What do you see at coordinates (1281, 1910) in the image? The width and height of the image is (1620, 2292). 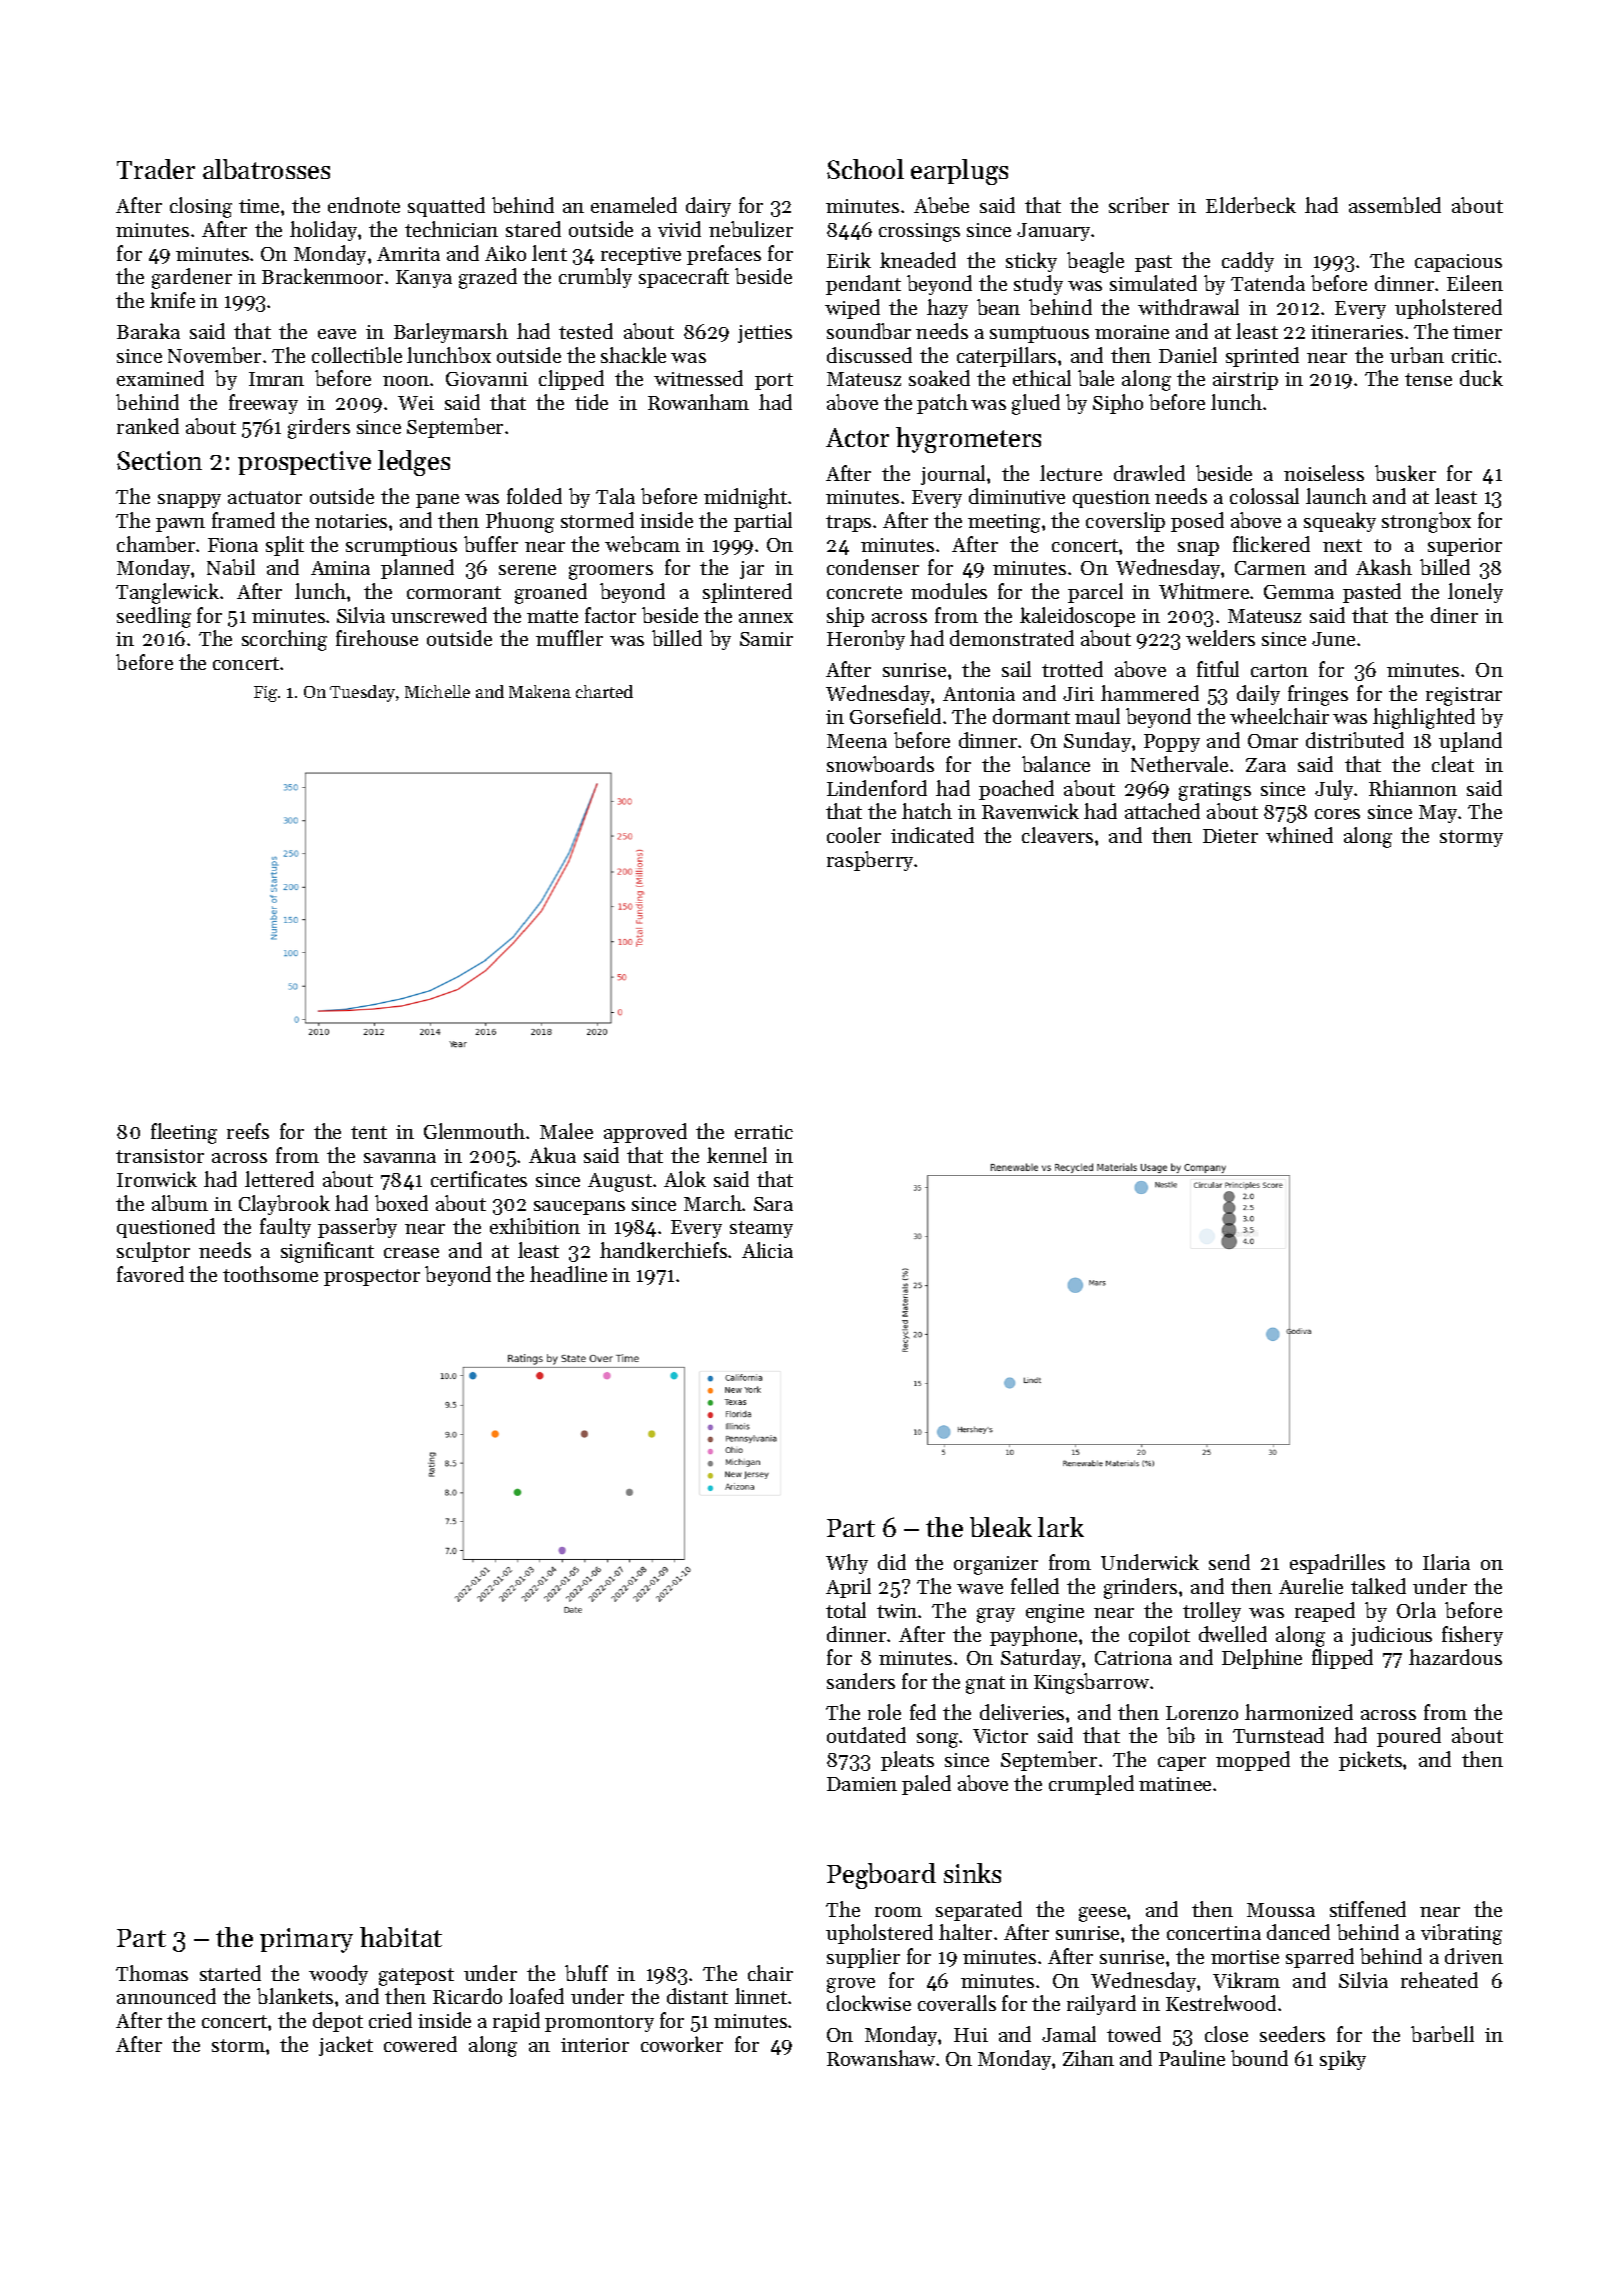 I see `Moussa` at bounding box center [1281, 1910].
